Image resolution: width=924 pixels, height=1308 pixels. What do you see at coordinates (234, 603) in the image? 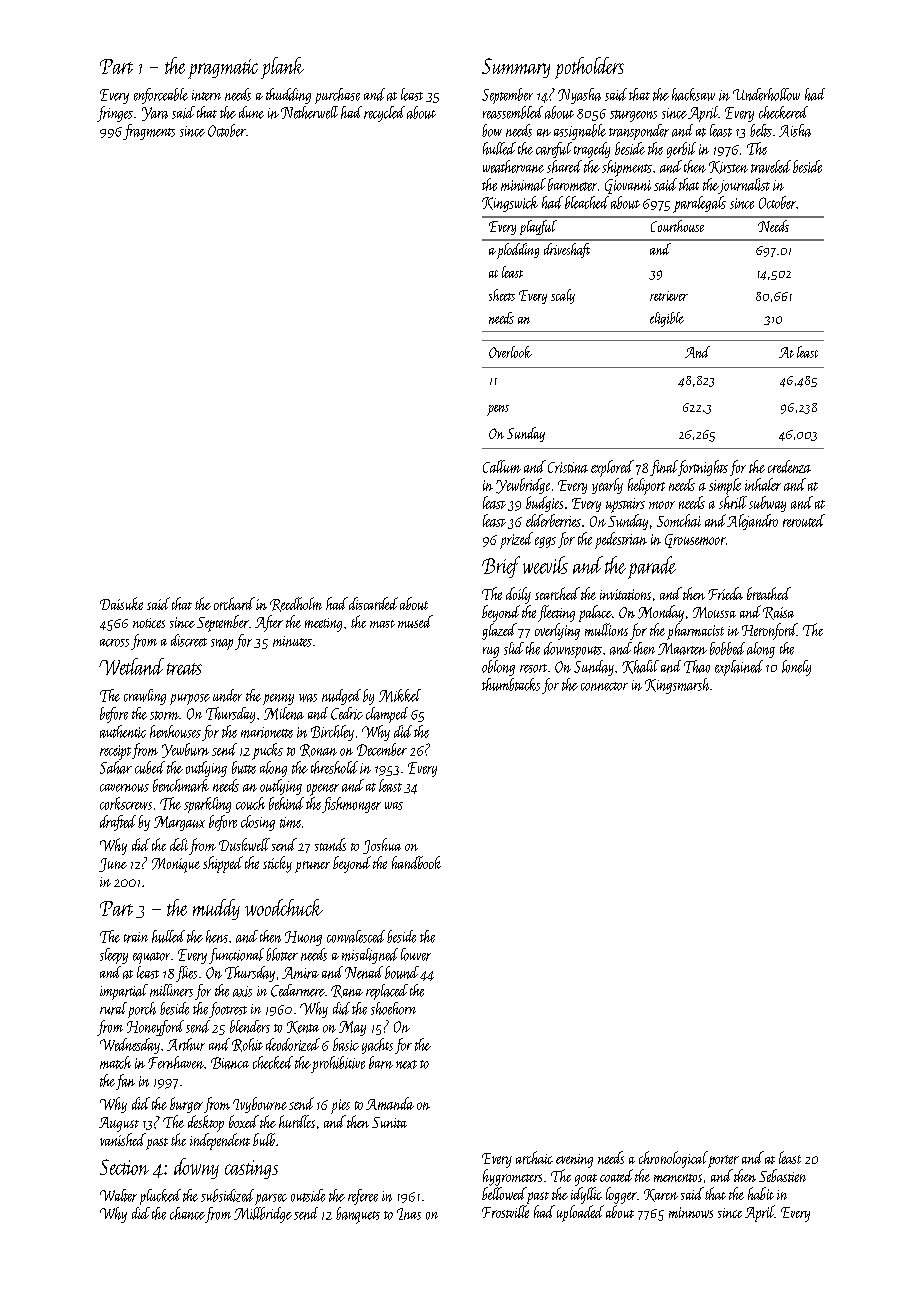
I see `orchard` at bounding box center [234, 603].
